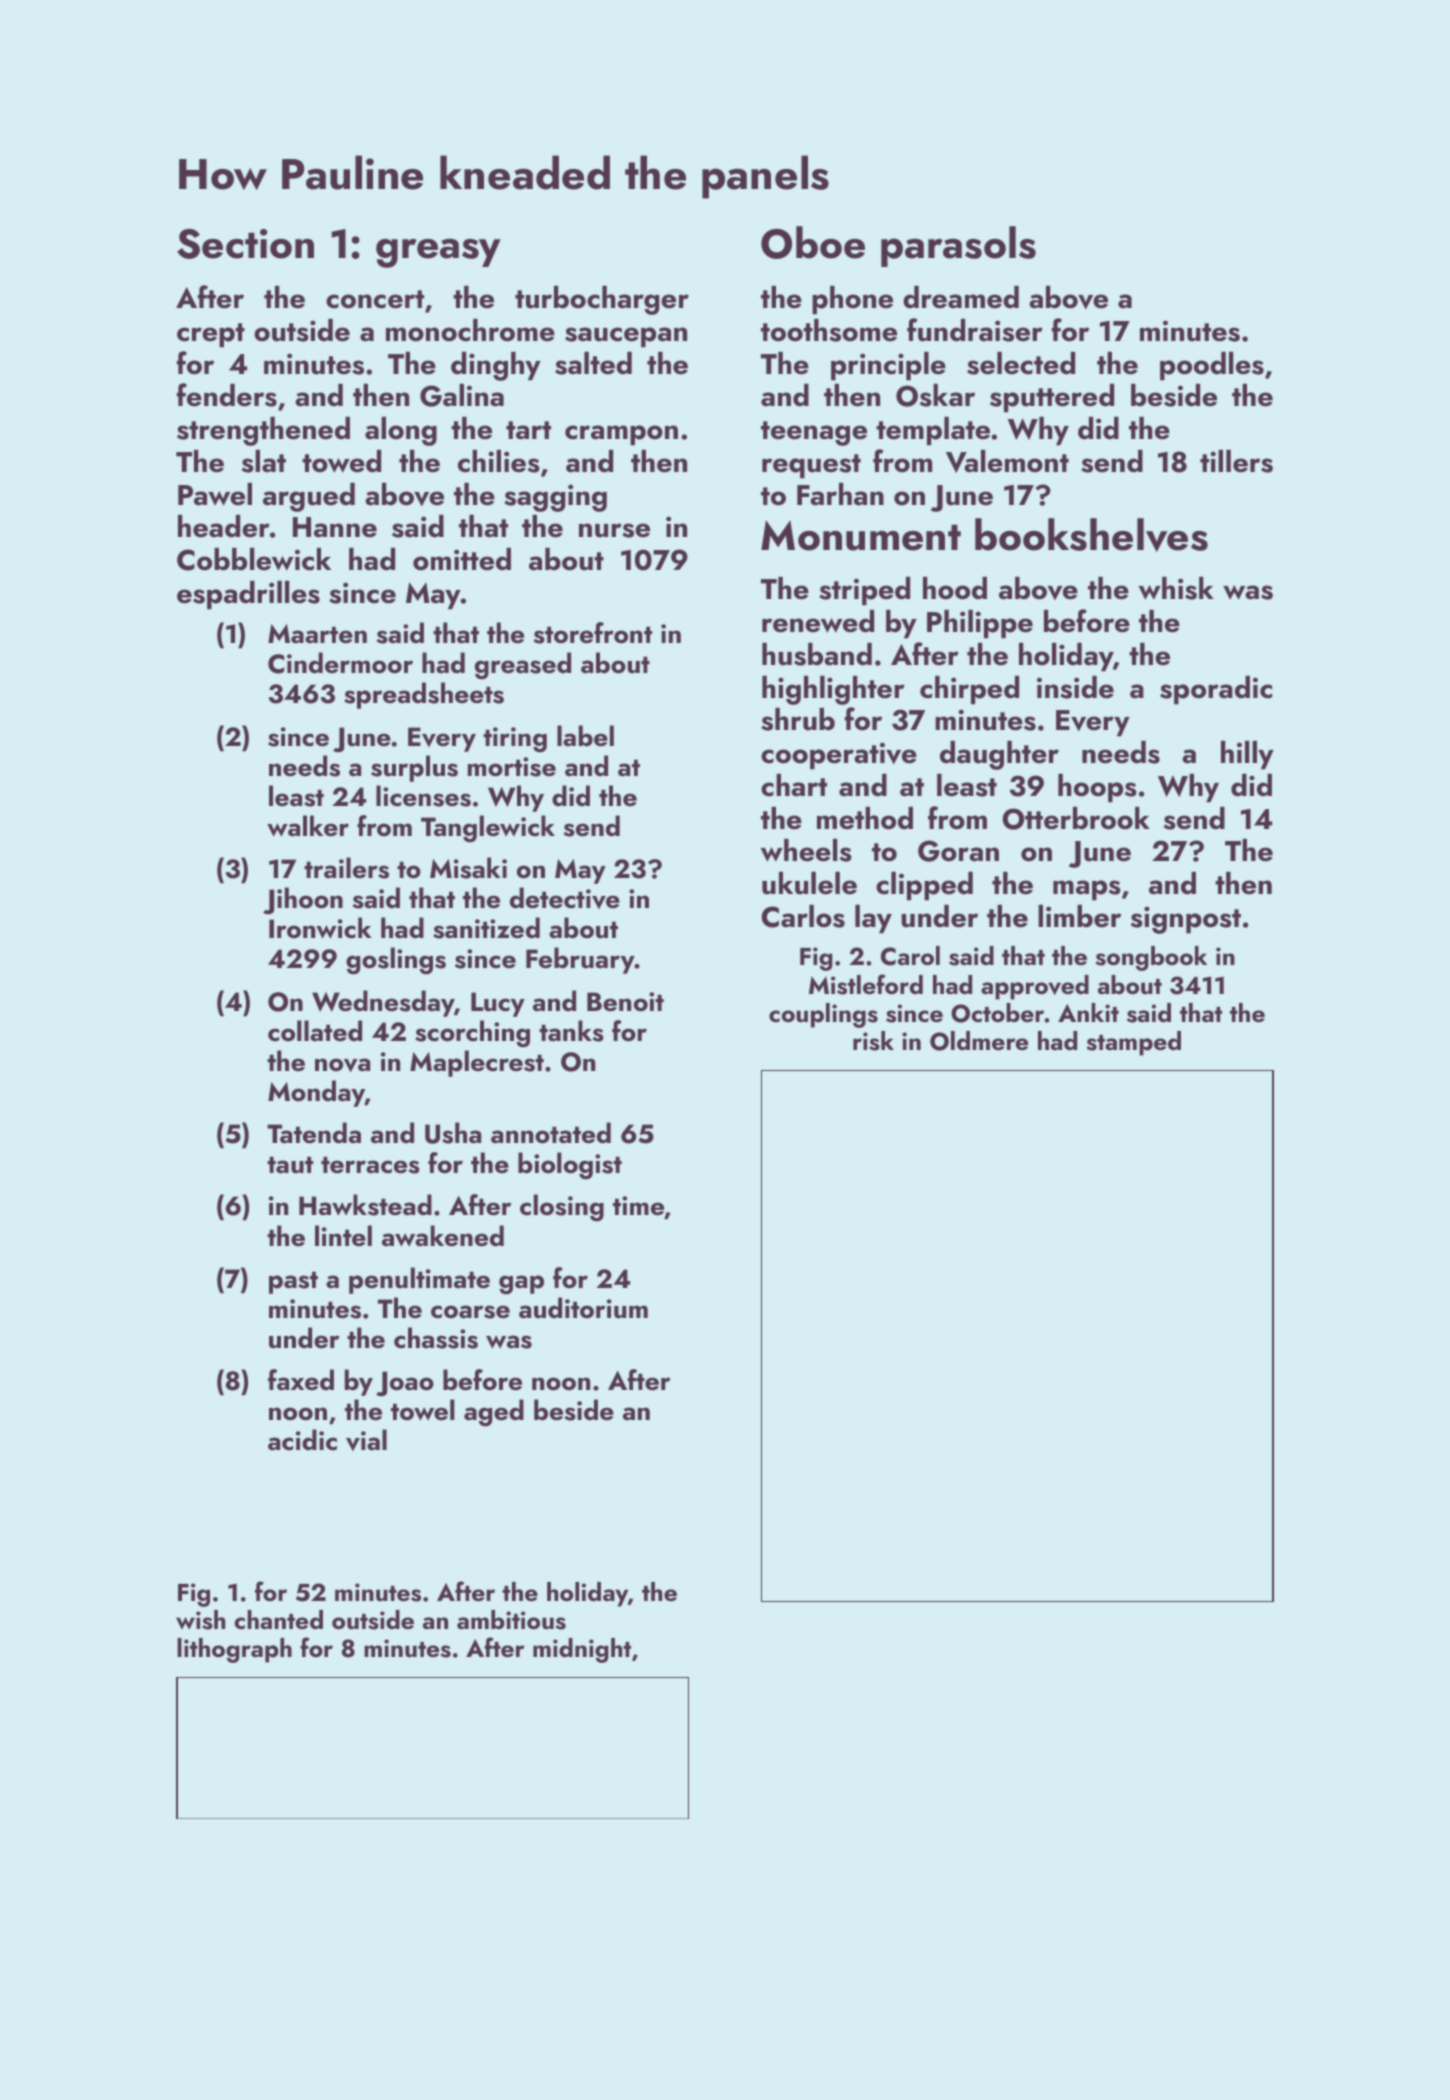 The height and width of the screenshot is (2100, 1450). I want to click on songbook, so click(1151, 958).
